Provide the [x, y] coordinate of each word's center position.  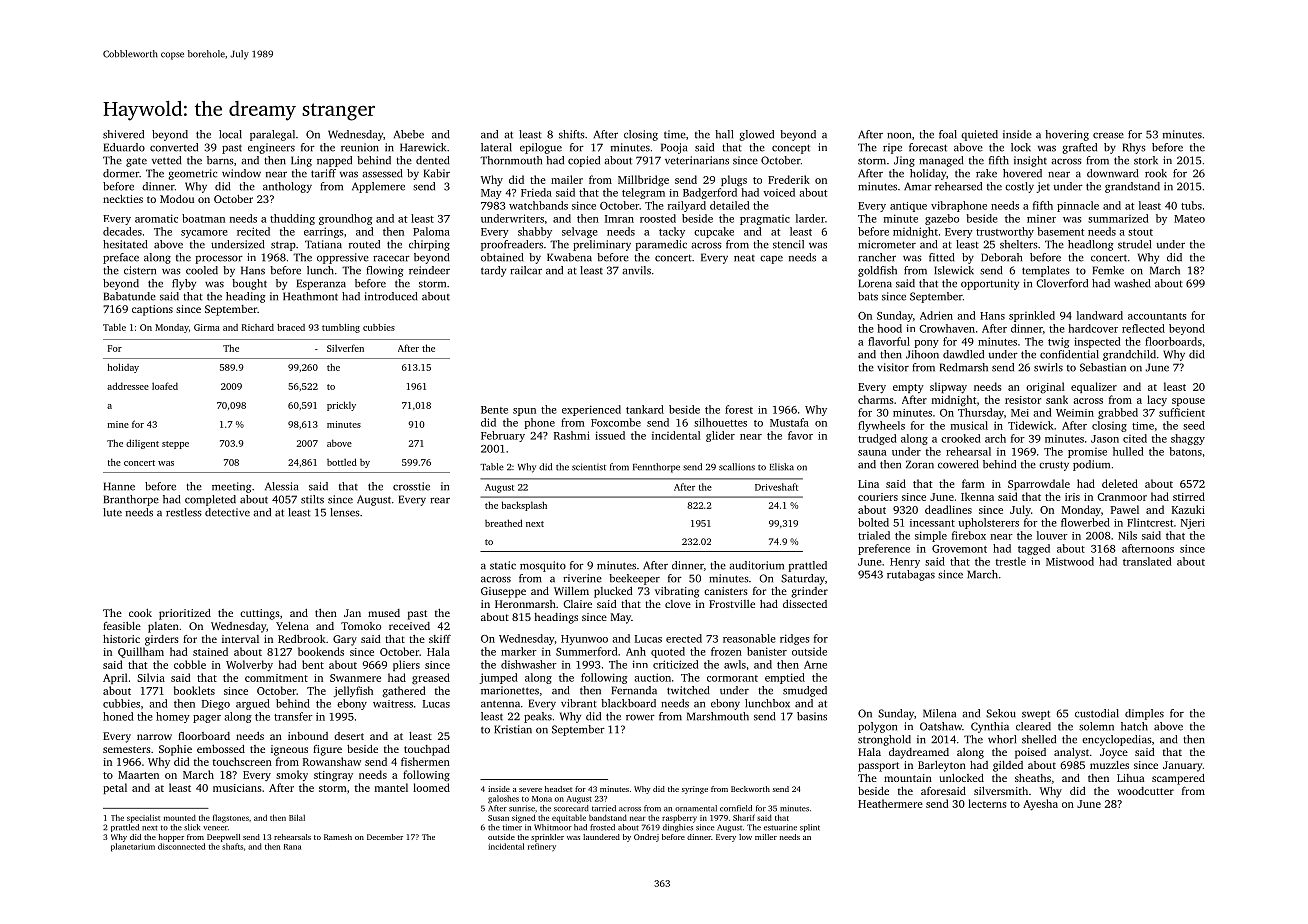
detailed [730, 205]
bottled [342, 462]
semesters [127, 749]
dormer [121, 173]
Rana [292, 847]
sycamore [204, 234]
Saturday [803, 579]
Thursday [981, 413]
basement [1060, 231]
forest [739, 409]
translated [1147, 561]
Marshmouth [718, 716]
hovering [1067, 135]
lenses [345, 512]
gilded [1008, 766]
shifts [572, 134]
